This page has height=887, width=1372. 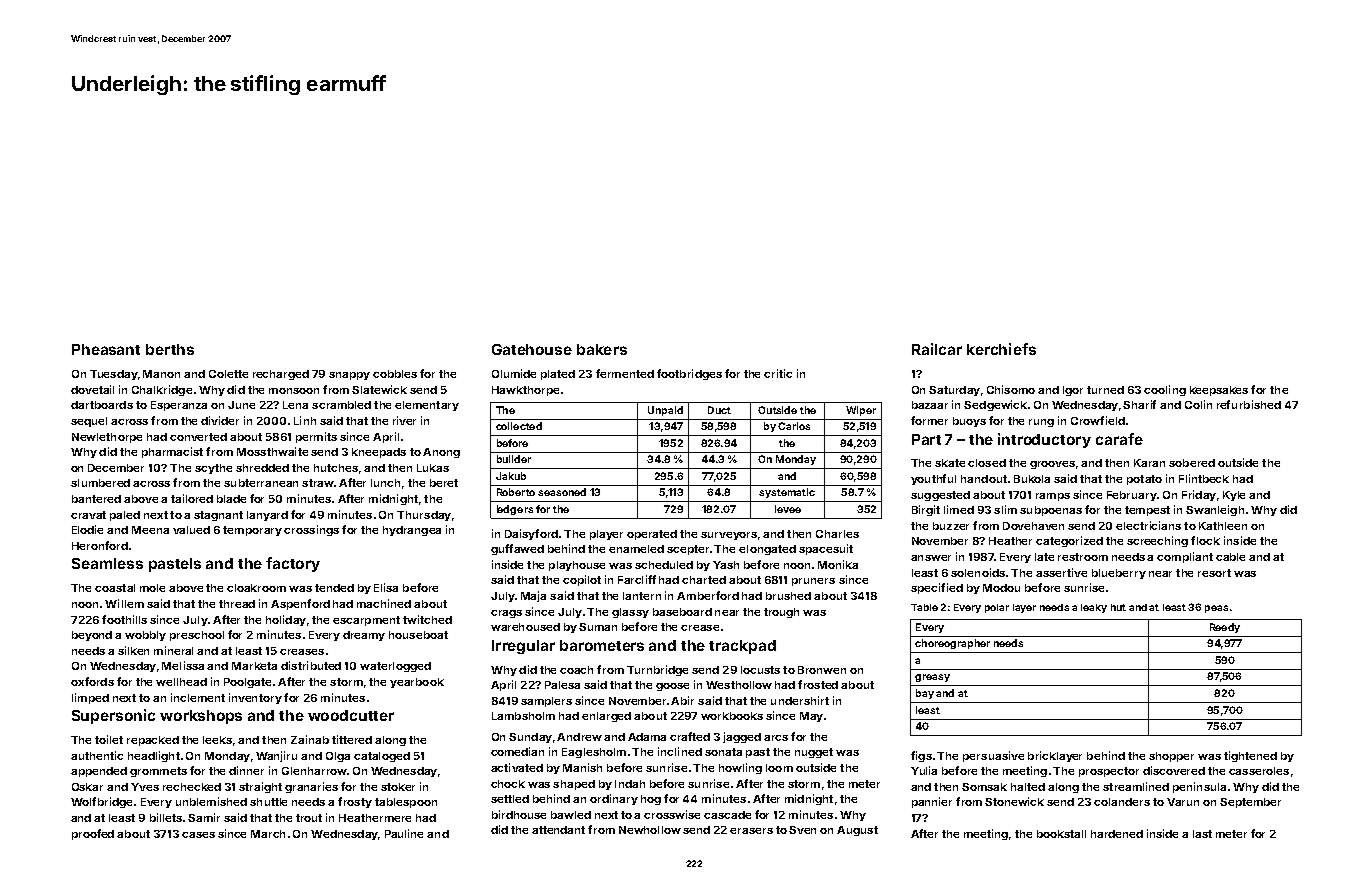 I want to click on leaky, so click(x=1094, y=608).
